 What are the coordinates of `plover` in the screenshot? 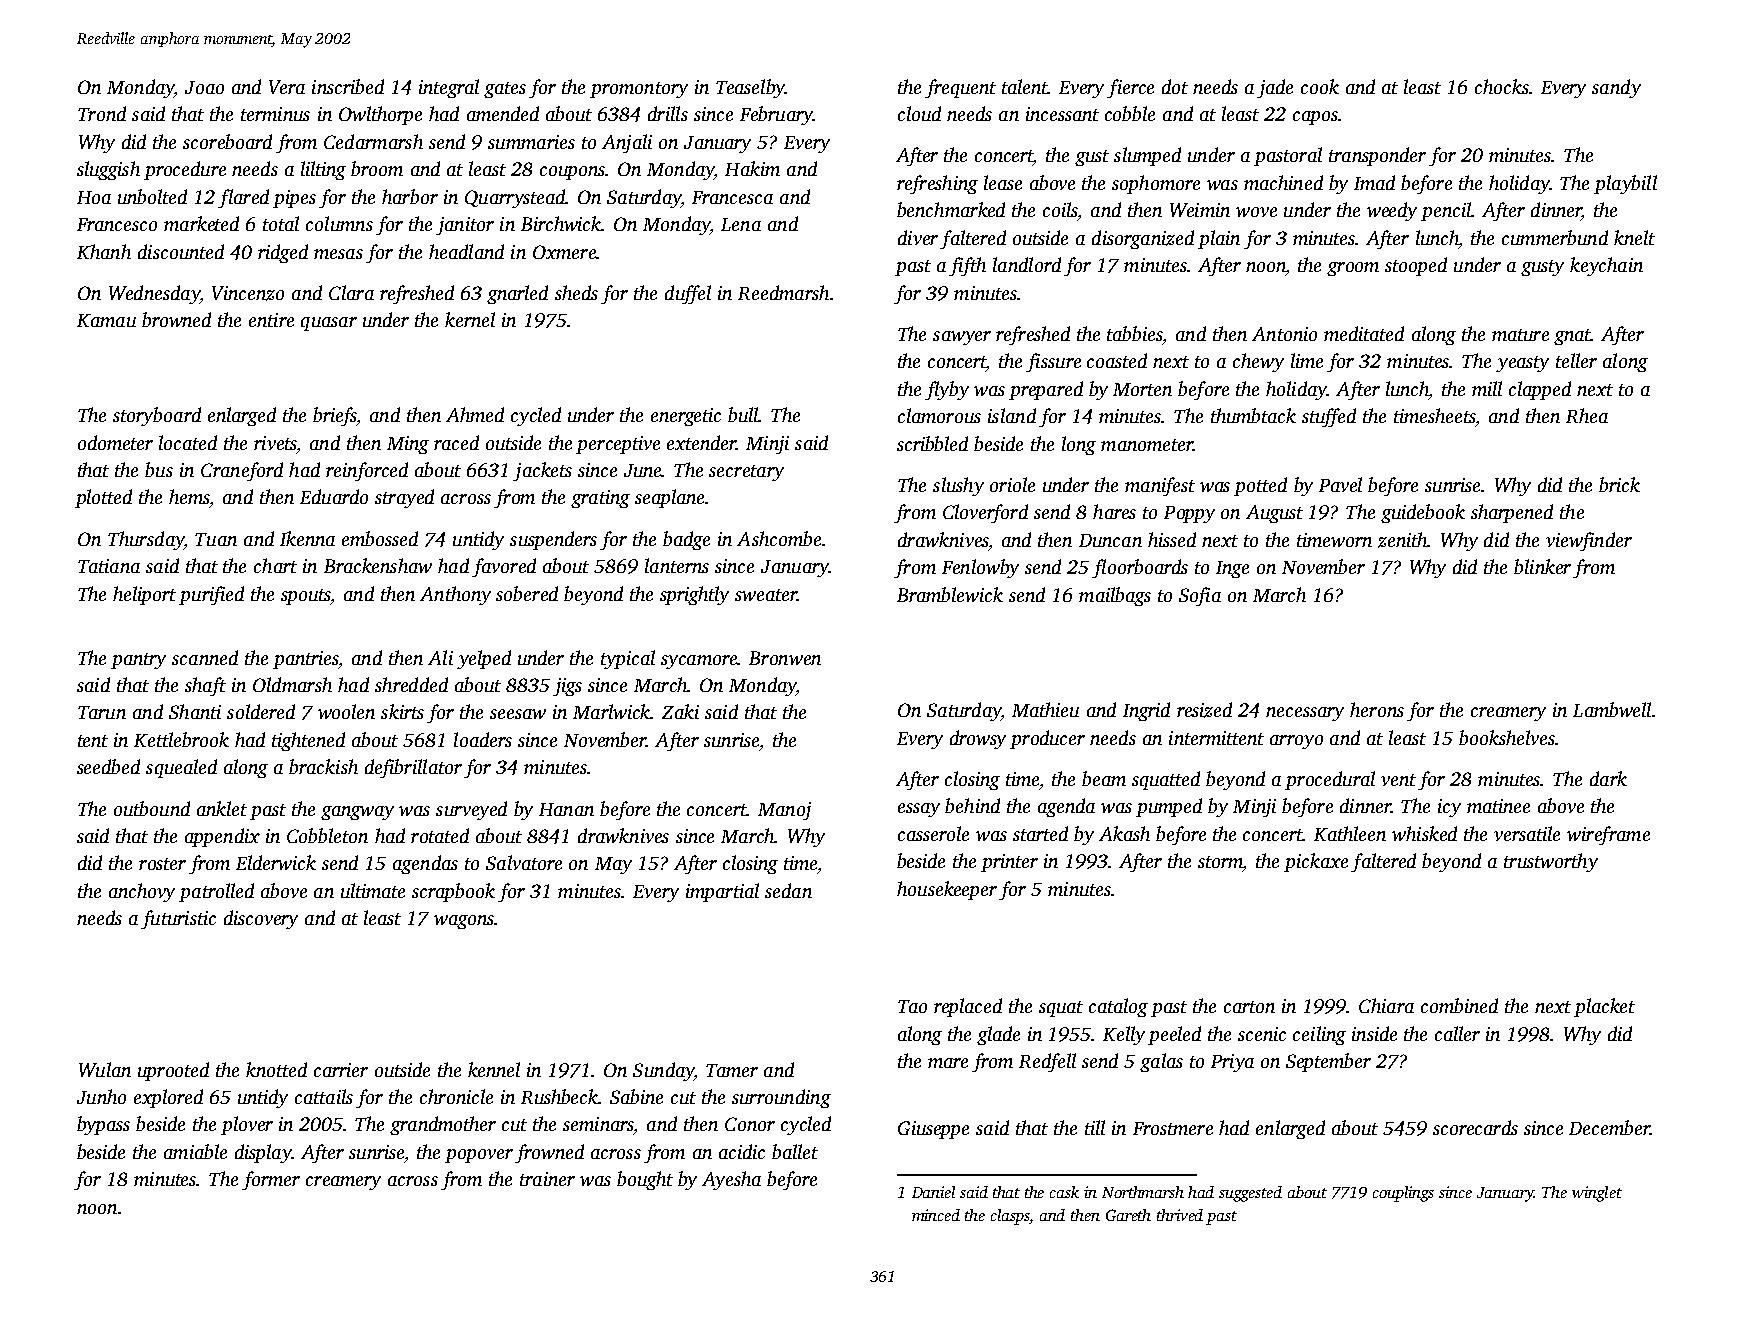 It's located at (247, 1125).
